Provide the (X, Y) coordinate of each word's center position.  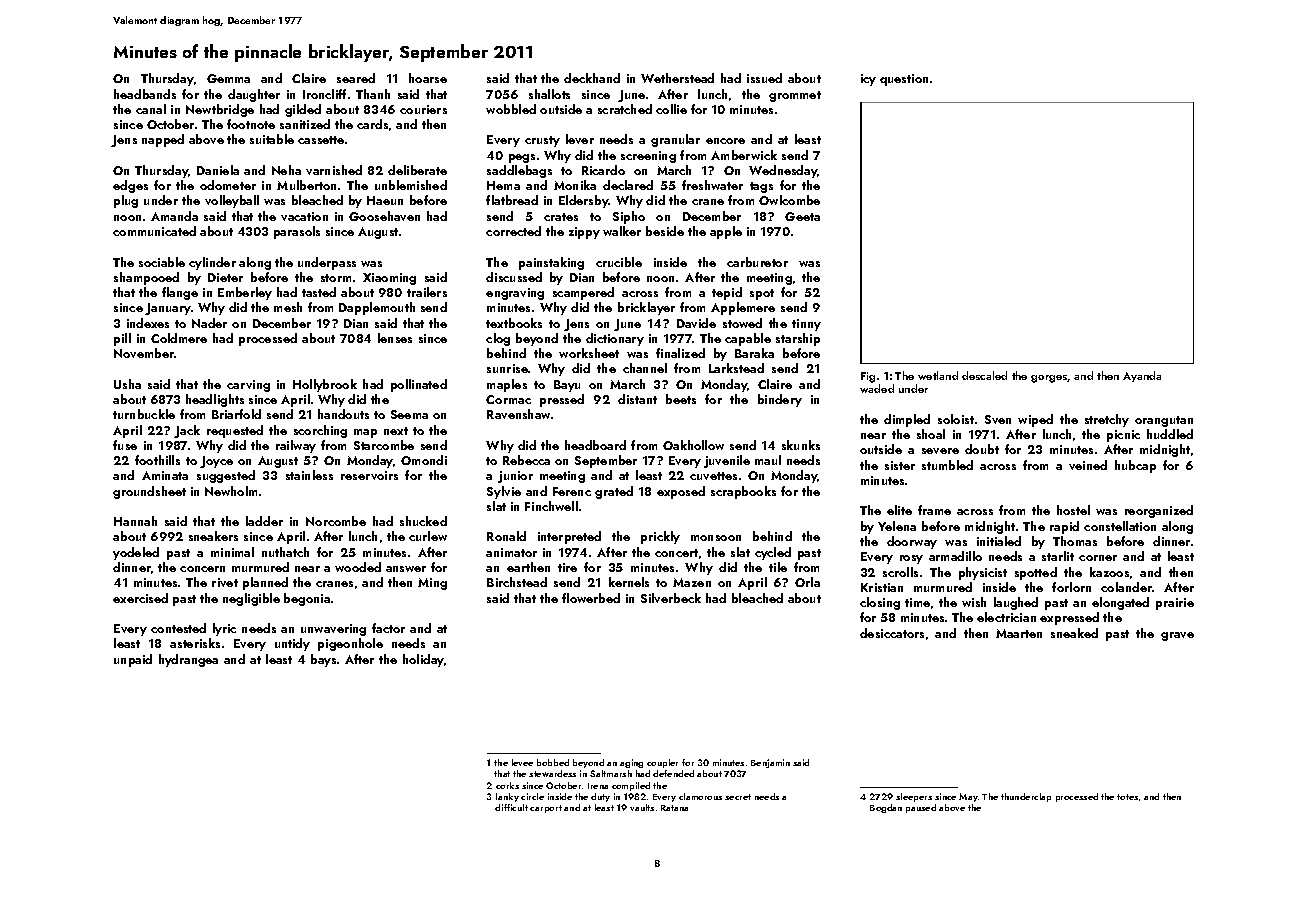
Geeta (802, 216)
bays (323, 660)
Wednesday (783, 171)
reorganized (1159, 511)
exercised (140, 598)
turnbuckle (144, 414)
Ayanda (1142, 376)
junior (515, 477)
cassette (321, 140)
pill (122, 339)
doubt (982, 449)
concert (676, 553)
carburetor (757, 262)
